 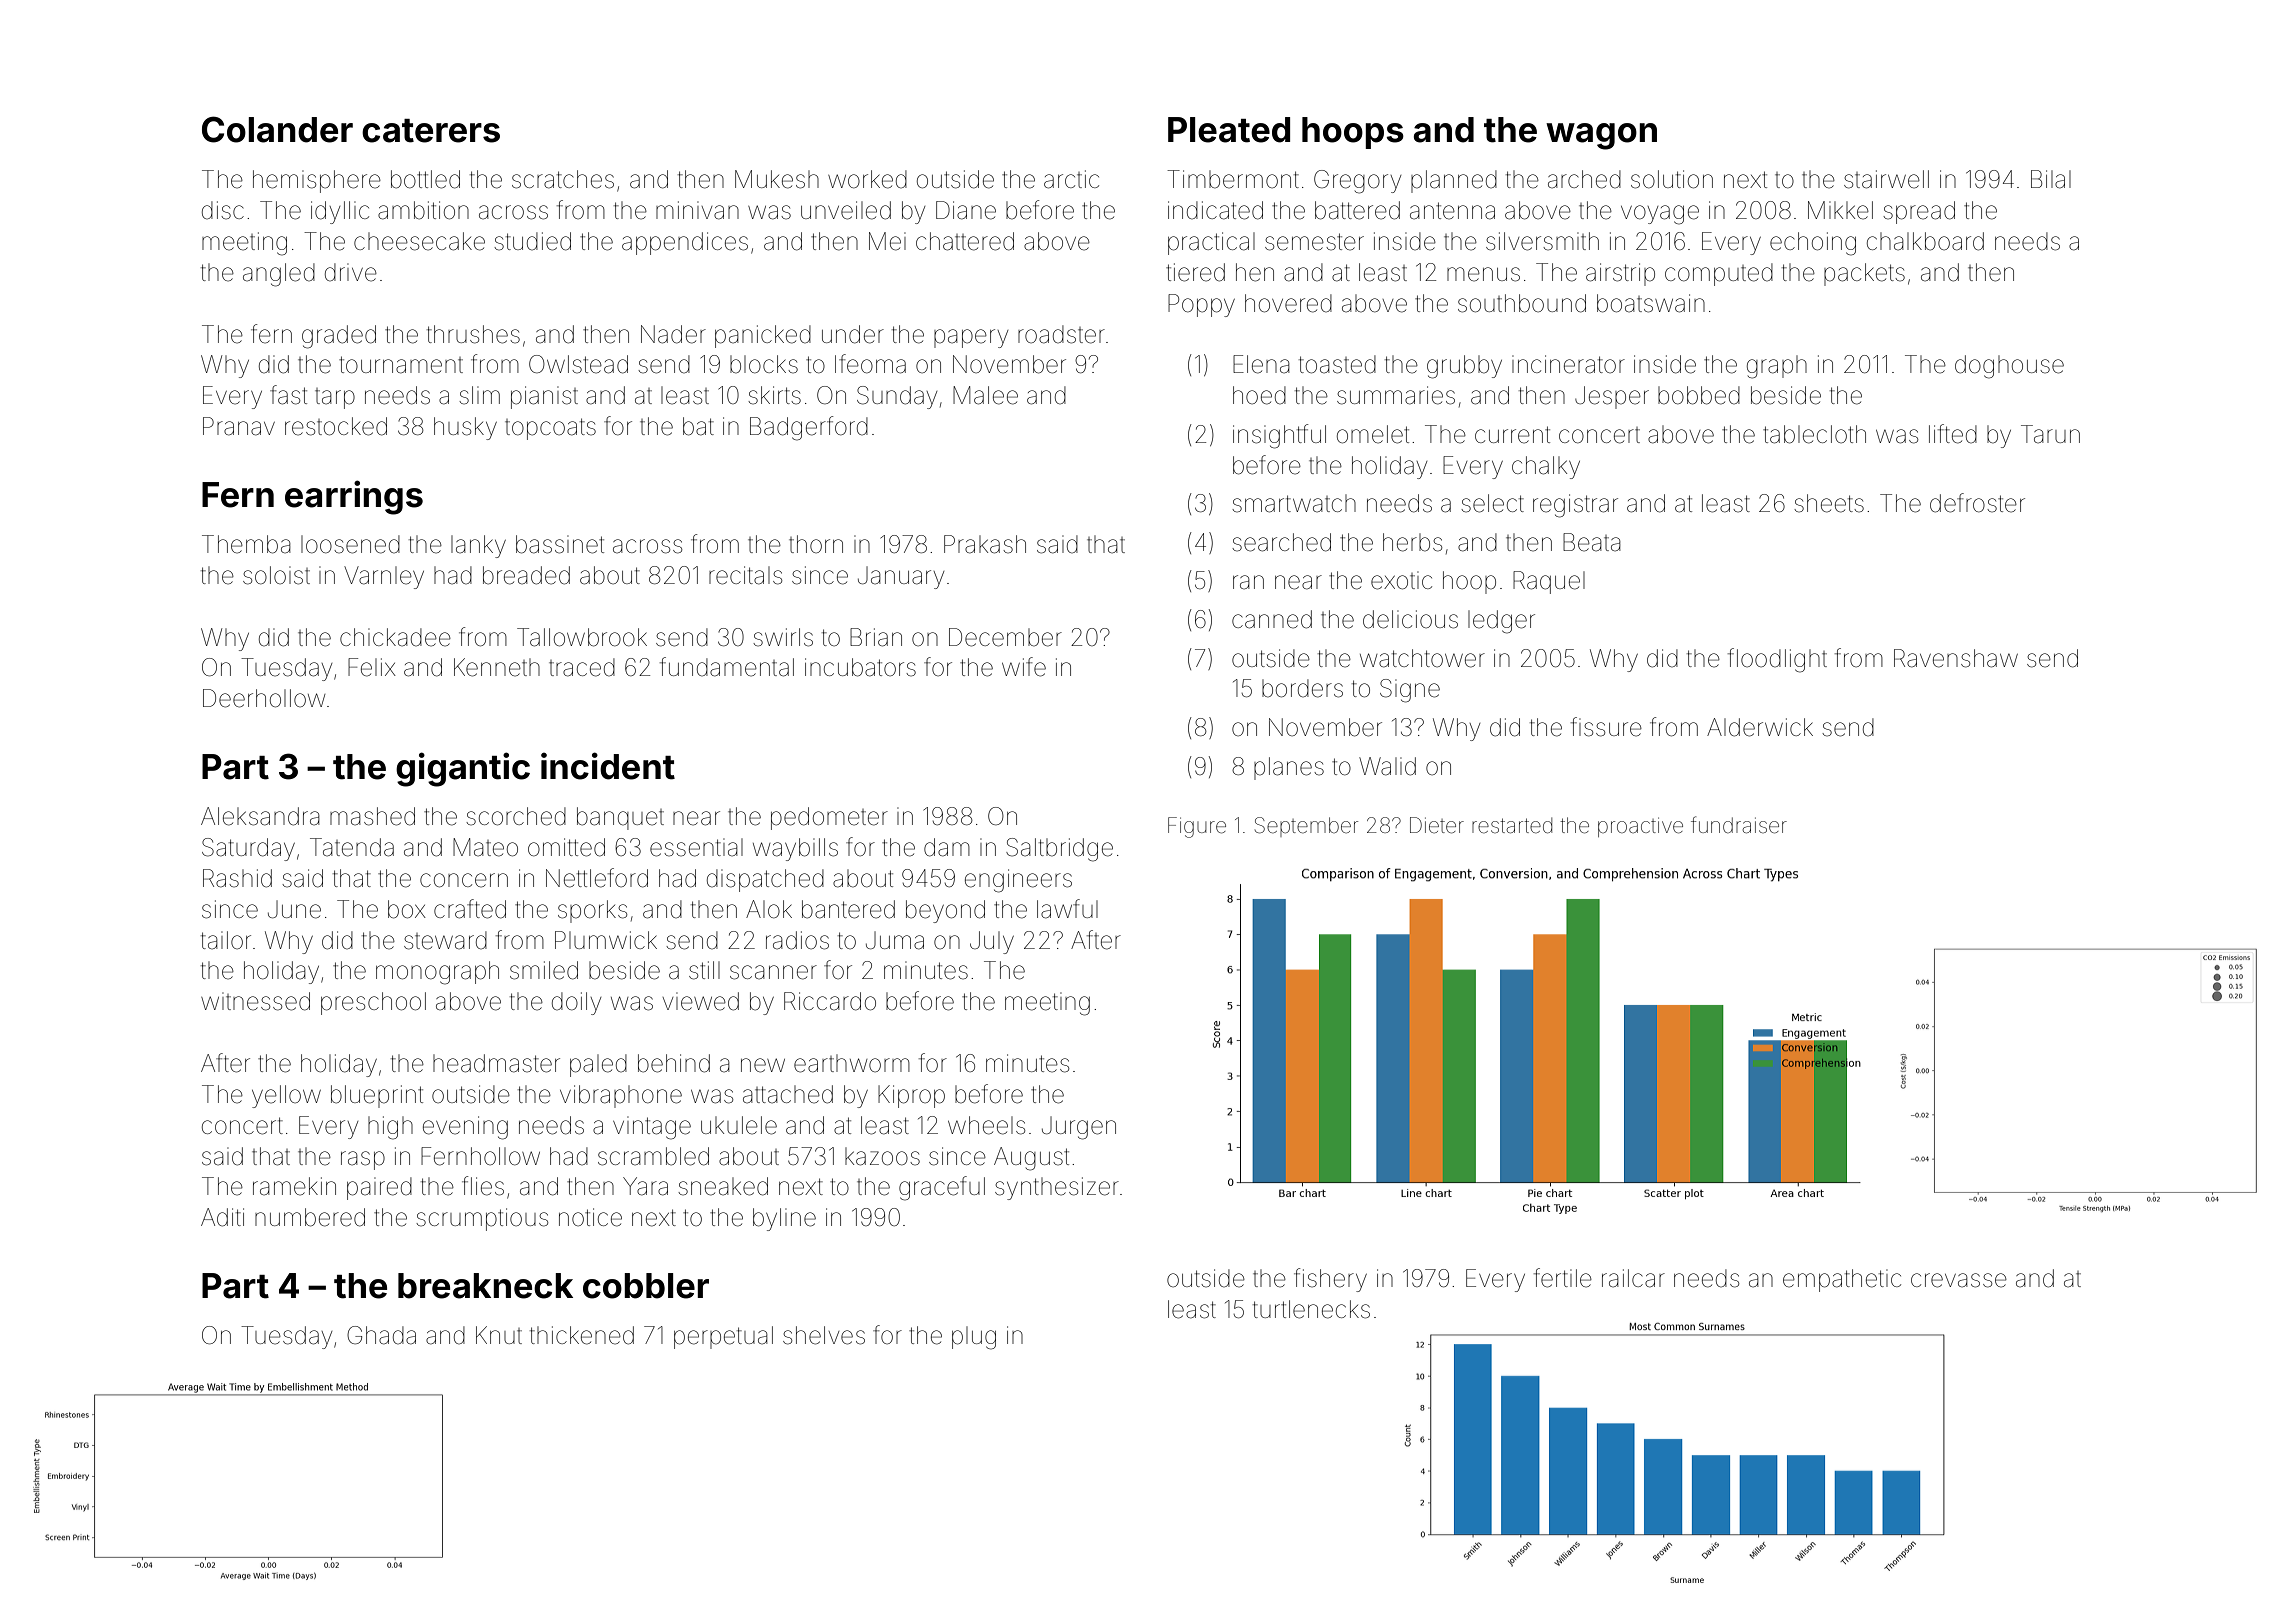 I want to click on turtlenecks, so click(x=1311, y=1309).
